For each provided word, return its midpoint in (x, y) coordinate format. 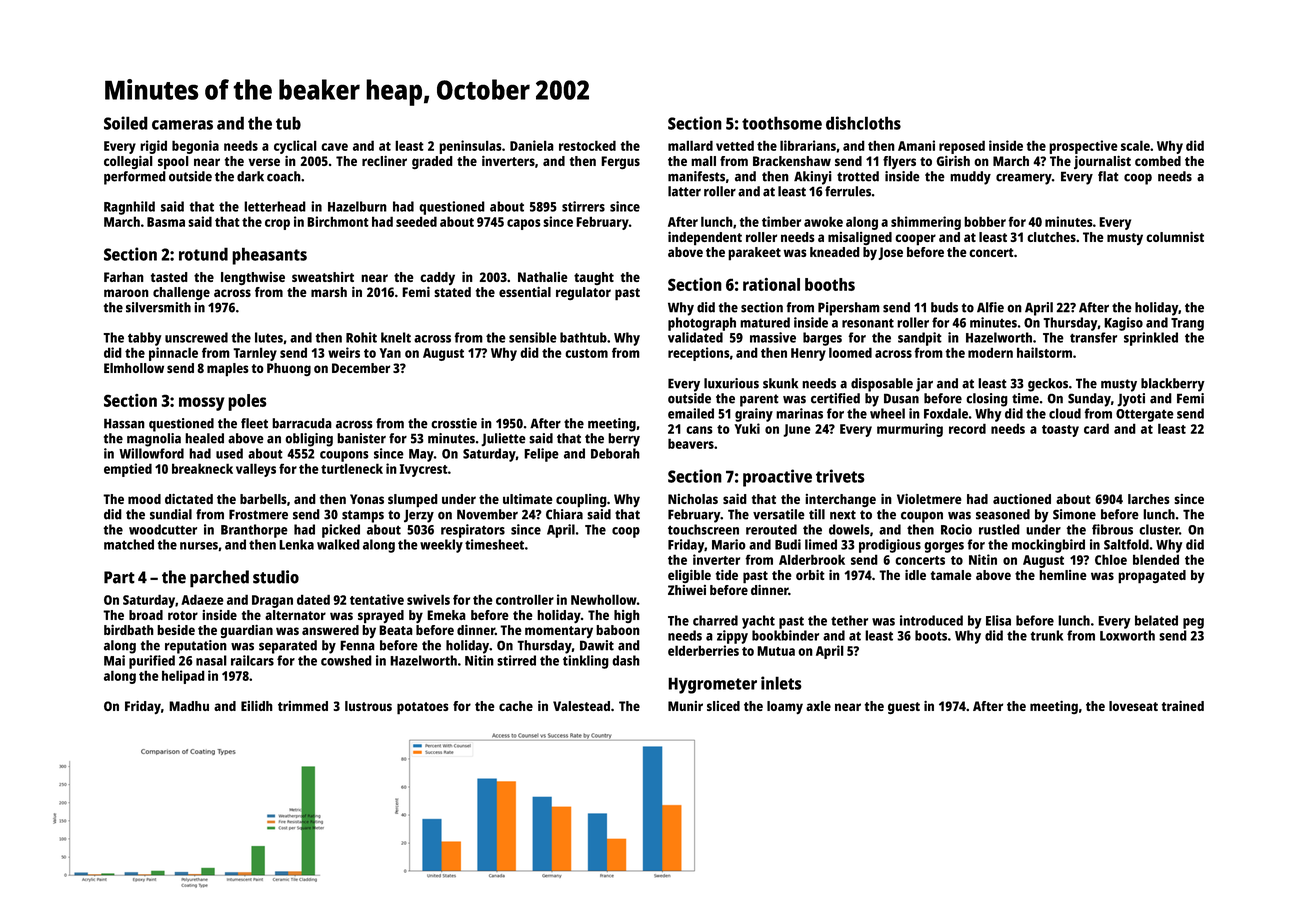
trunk (1046, 635)
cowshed (346, 660)
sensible (533, 337)
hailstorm (1044, 352)
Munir (685, 706)
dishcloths (863, 123)
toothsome (782, 123)
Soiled (126, 123)
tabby (145, 339)
